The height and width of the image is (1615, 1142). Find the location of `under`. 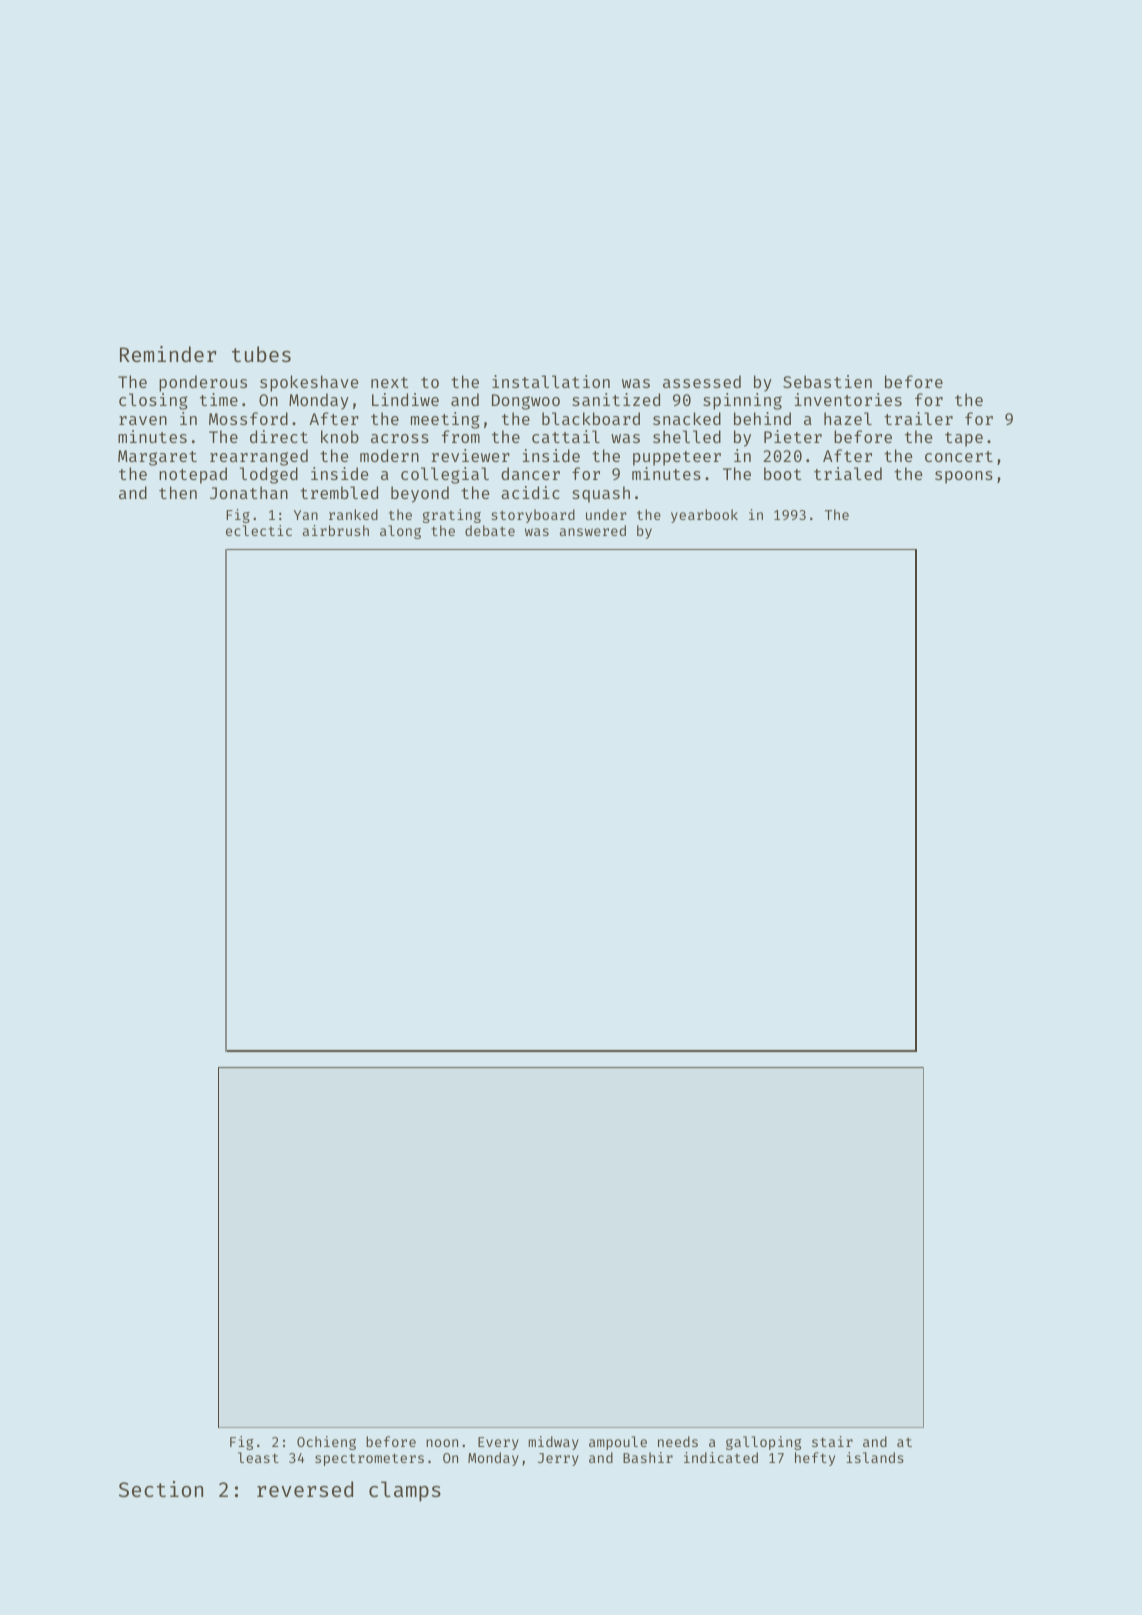

under is located at coordinates (606, 514).
